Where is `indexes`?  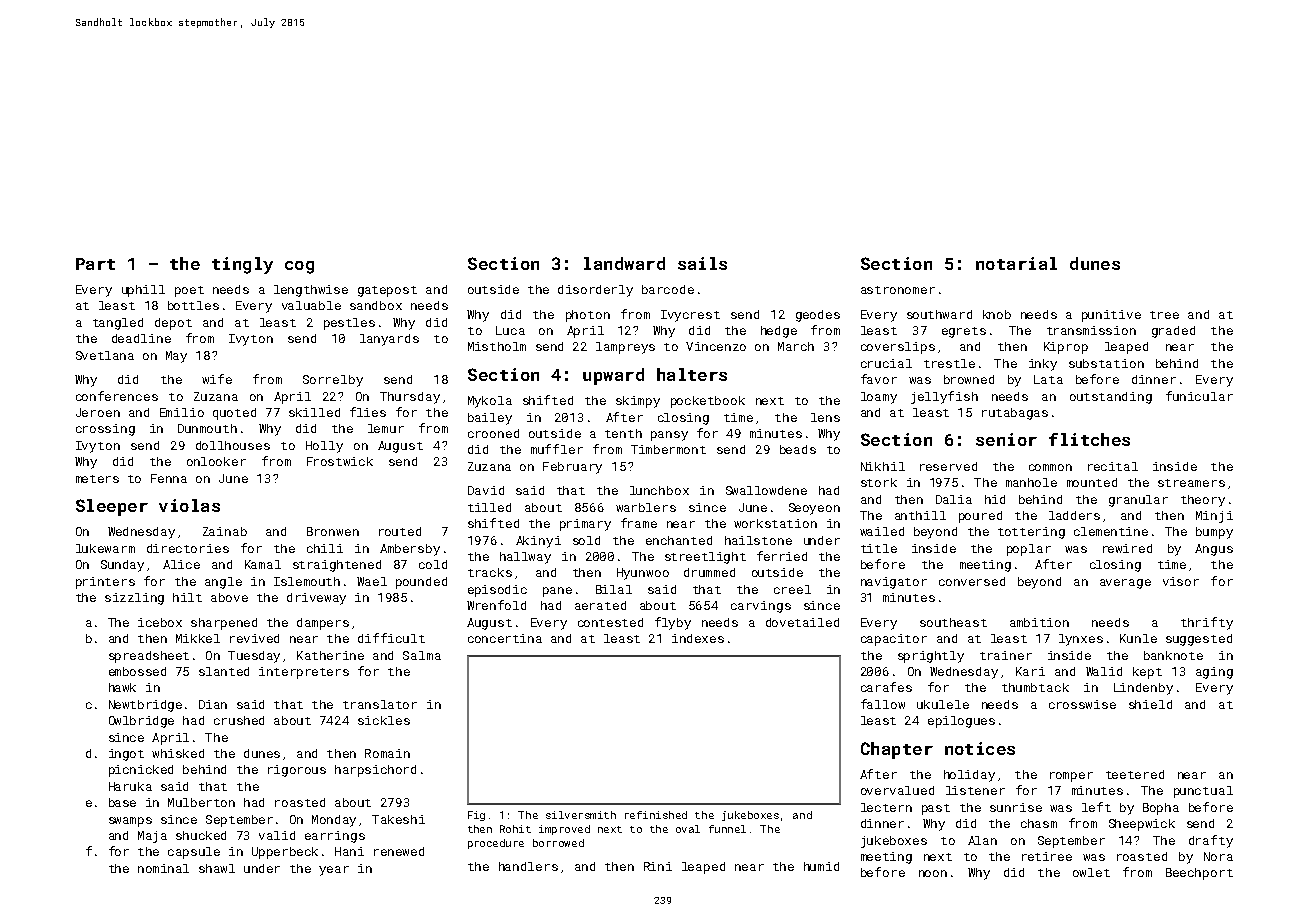 indexes is located at coordinates (698, 638).
